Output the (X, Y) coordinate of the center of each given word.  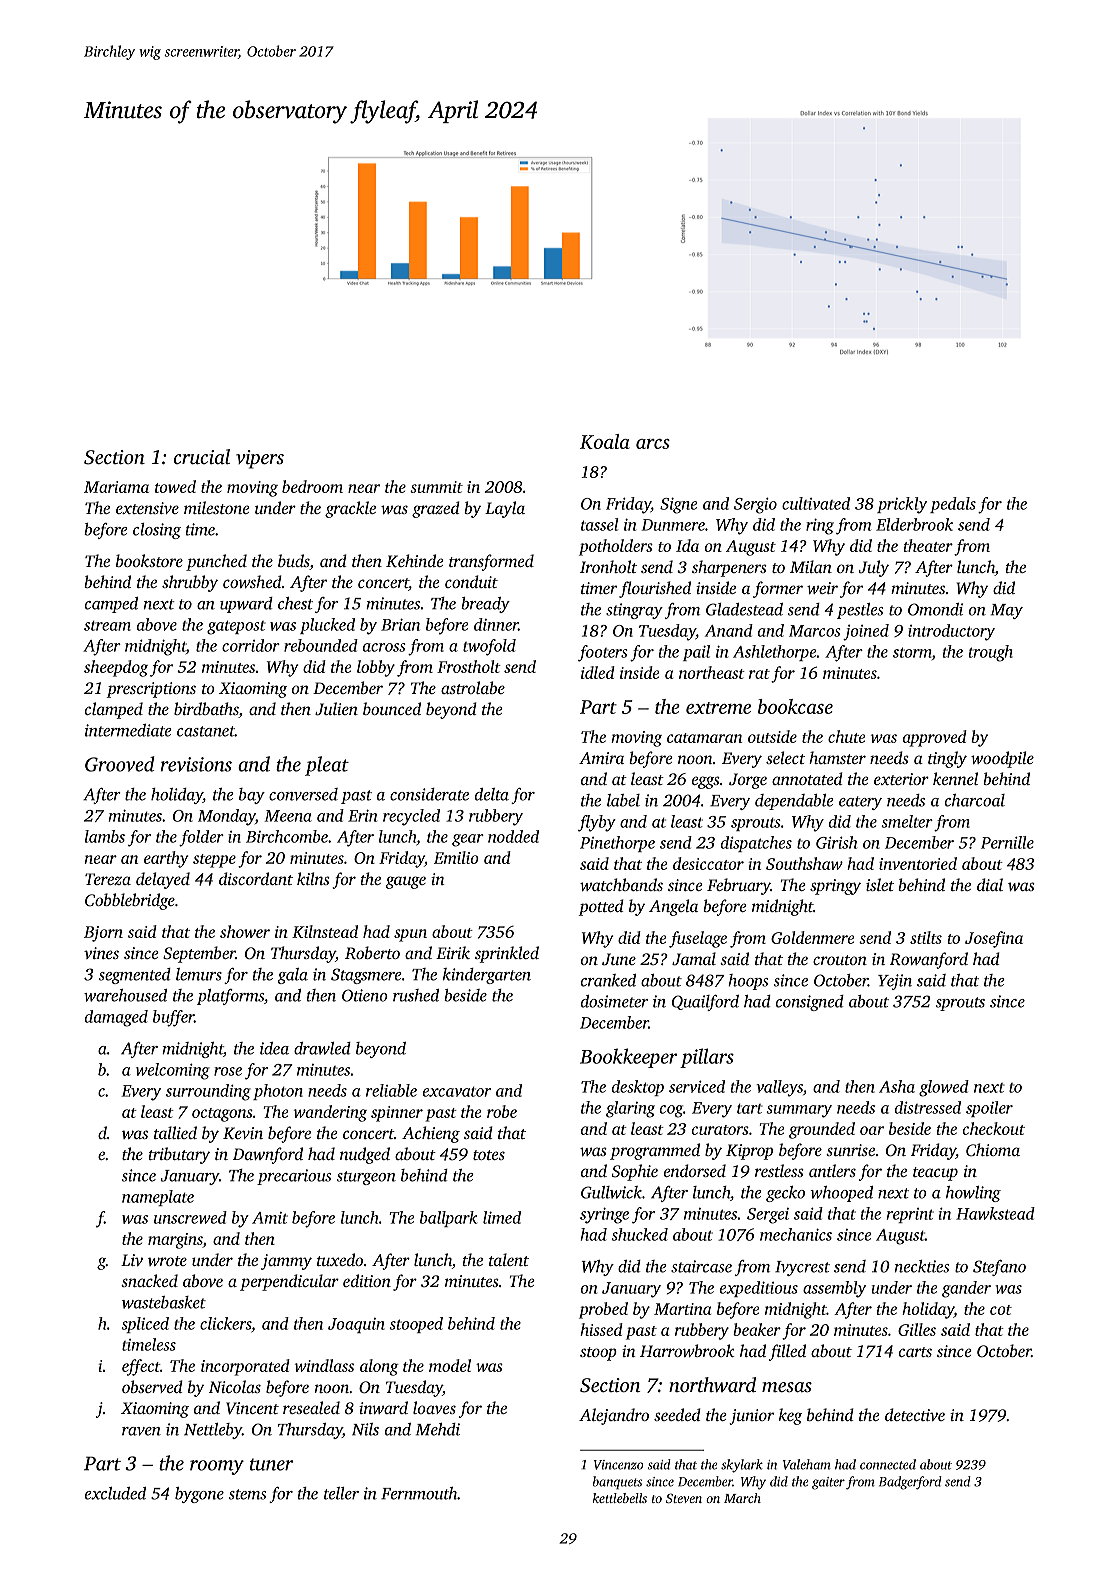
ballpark (448, 1219)
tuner (271, 1464)
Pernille (1007, 842)
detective (915, 1414)
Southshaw (804, 863)
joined (866, 632)
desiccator (708, 863)
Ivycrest (802, 1268)
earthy (166, 859)
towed (175, 486)
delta (492, 794)
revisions (196, 764)
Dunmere (673, 525)
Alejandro (614, 1416)
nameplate (158, 1198)
